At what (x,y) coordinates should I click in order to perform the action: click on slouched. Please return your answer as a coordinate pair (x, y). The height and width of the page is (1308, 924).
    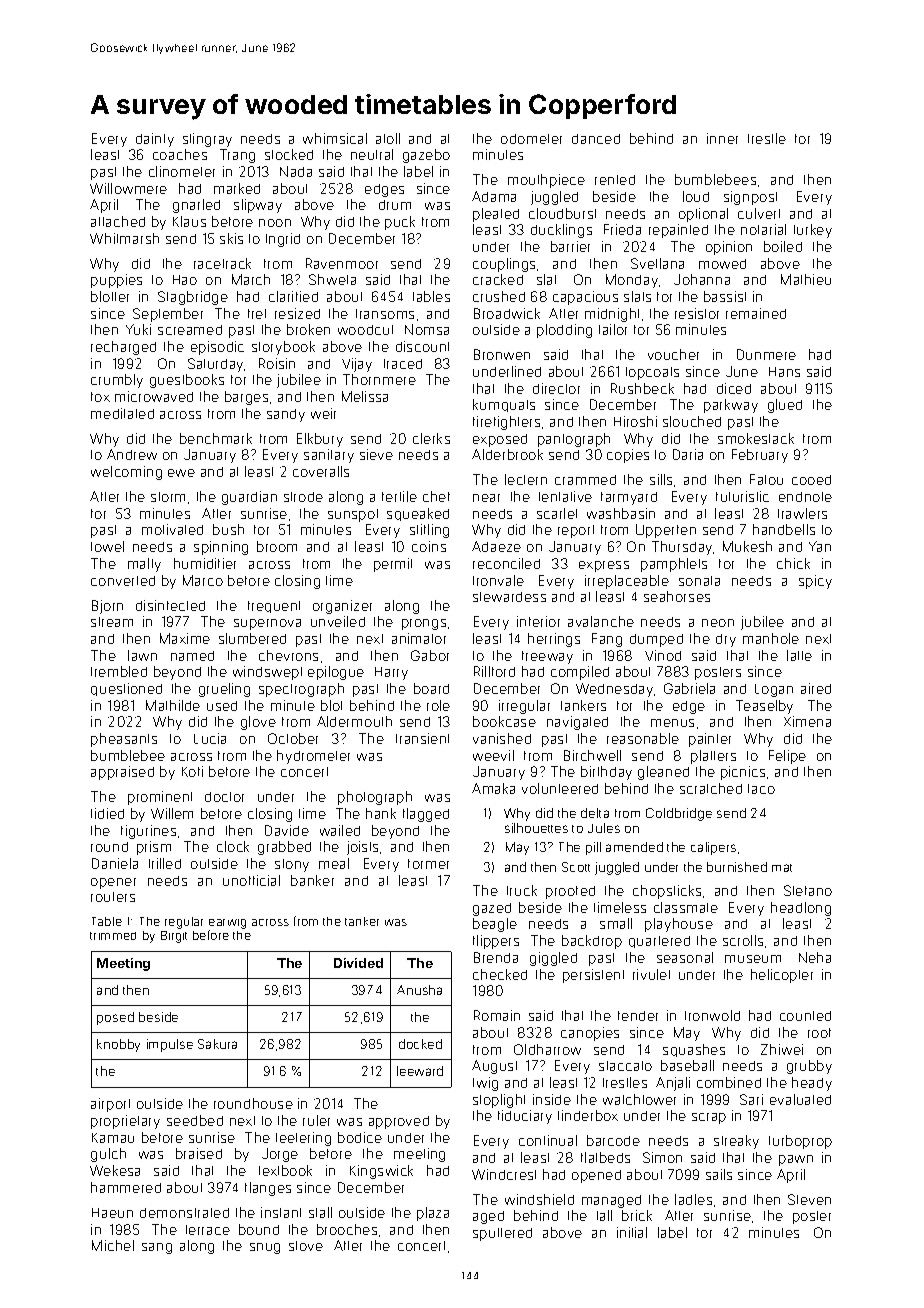
    Looking at the image, I should click on (692, 421).
